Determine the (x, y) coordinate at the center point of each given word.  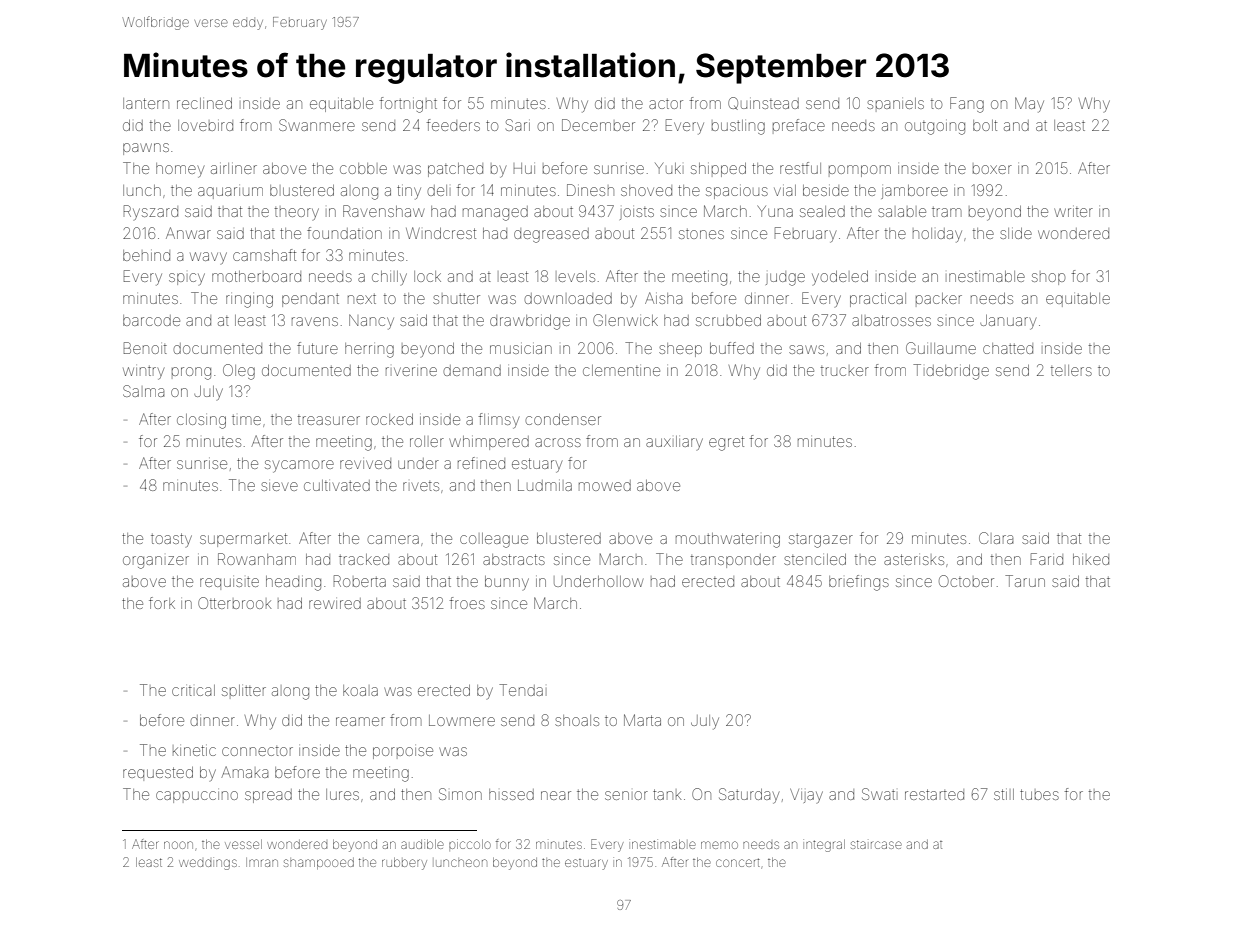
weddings (208, 864)
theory (297, 213)
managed (495, 213)
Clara (996, 538)
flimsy (499, 421)
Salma (144, 391)
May (1029, 105)
